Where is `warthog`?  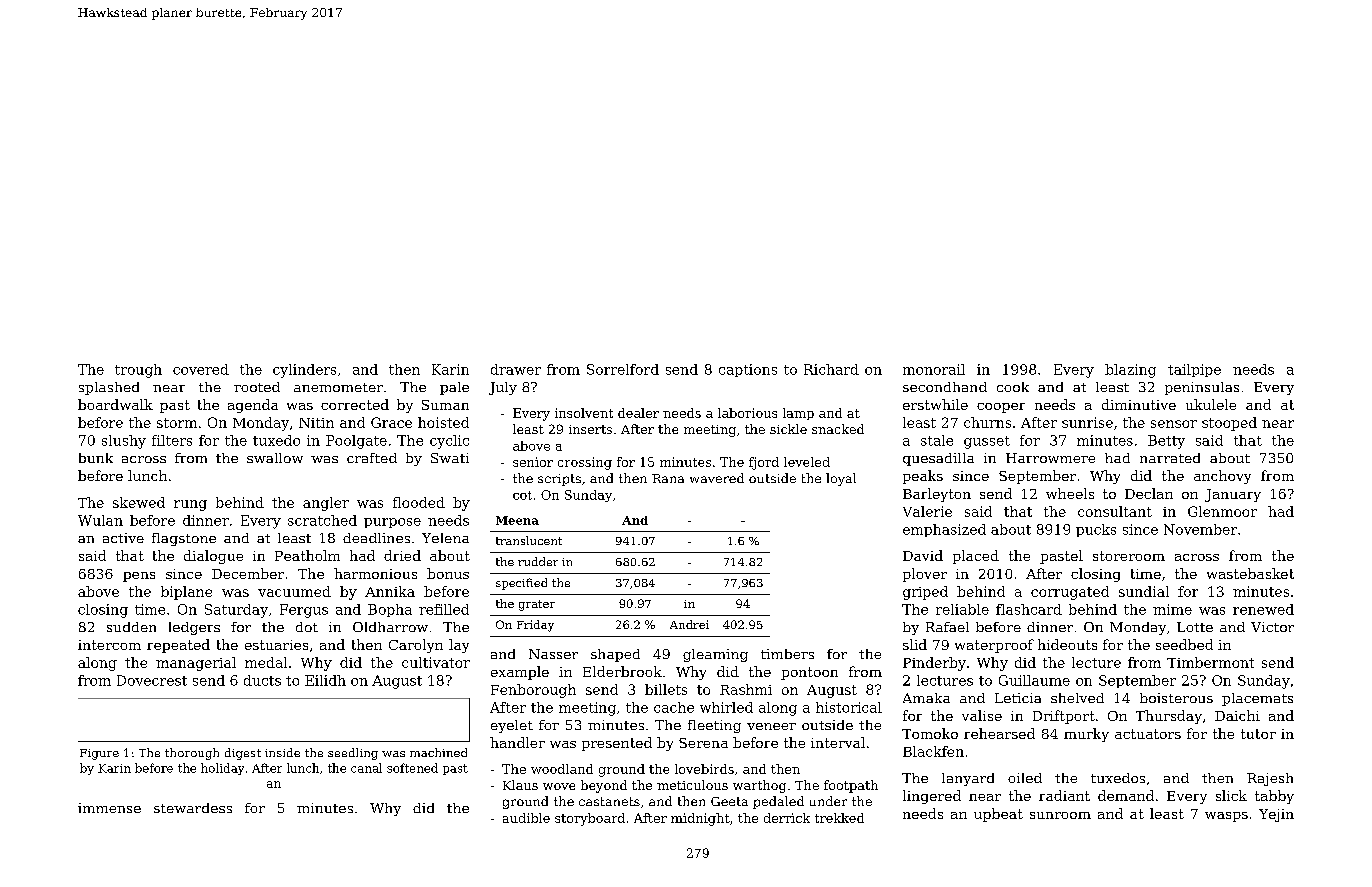 warthog is located at coordinates (759, 786).
